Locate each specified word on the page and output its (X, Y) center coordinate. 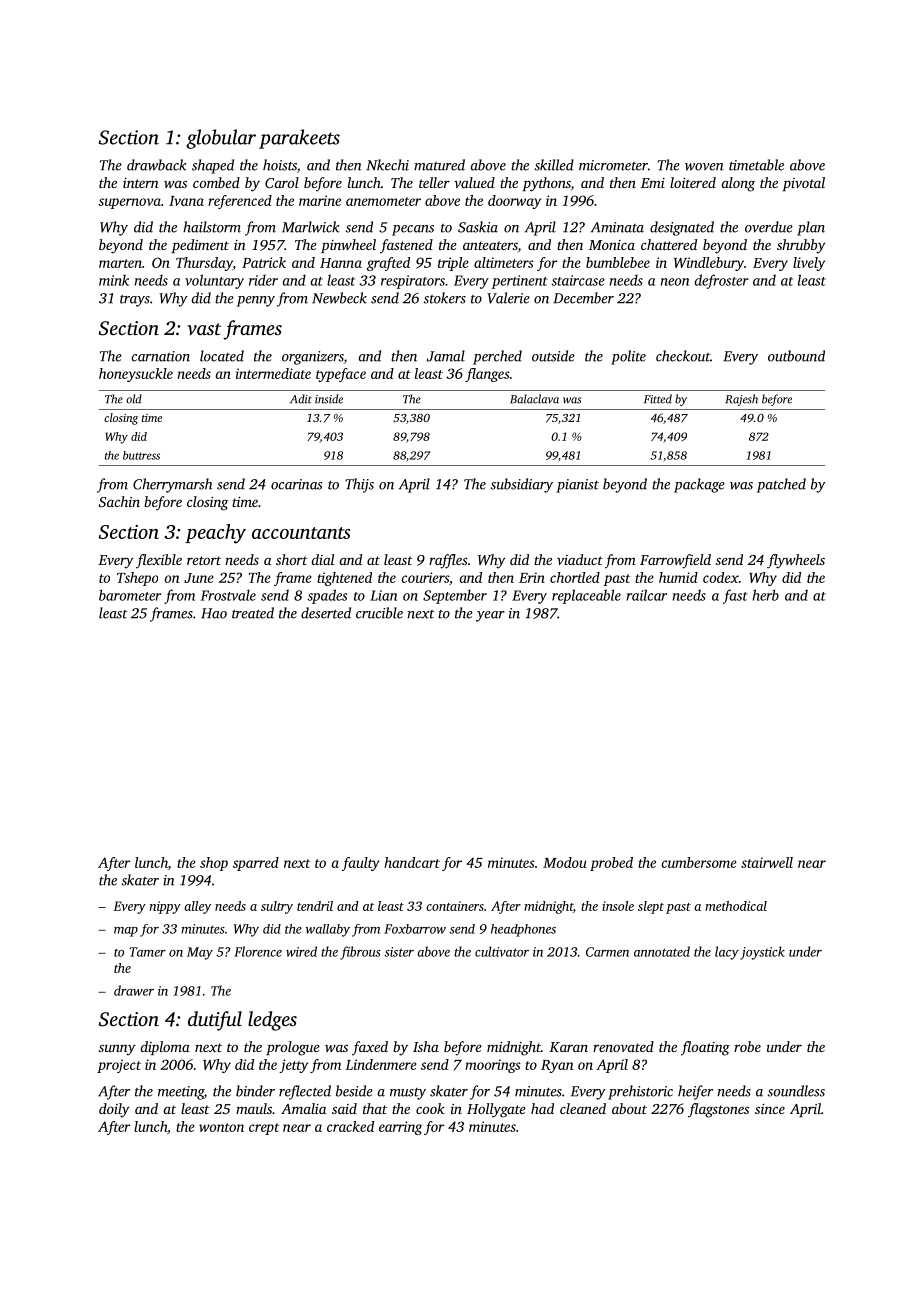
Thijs (359, 485)
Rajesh (741, 400)
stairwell (767, 862)
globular (221, 139)
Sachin (119, 501)
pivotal (803, 184)
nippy (165, 907)
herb (765, 595)
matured (439, 165)
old (134, 399)
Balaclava (534, 399)
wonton (221, 1127)
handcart (412, 862)
